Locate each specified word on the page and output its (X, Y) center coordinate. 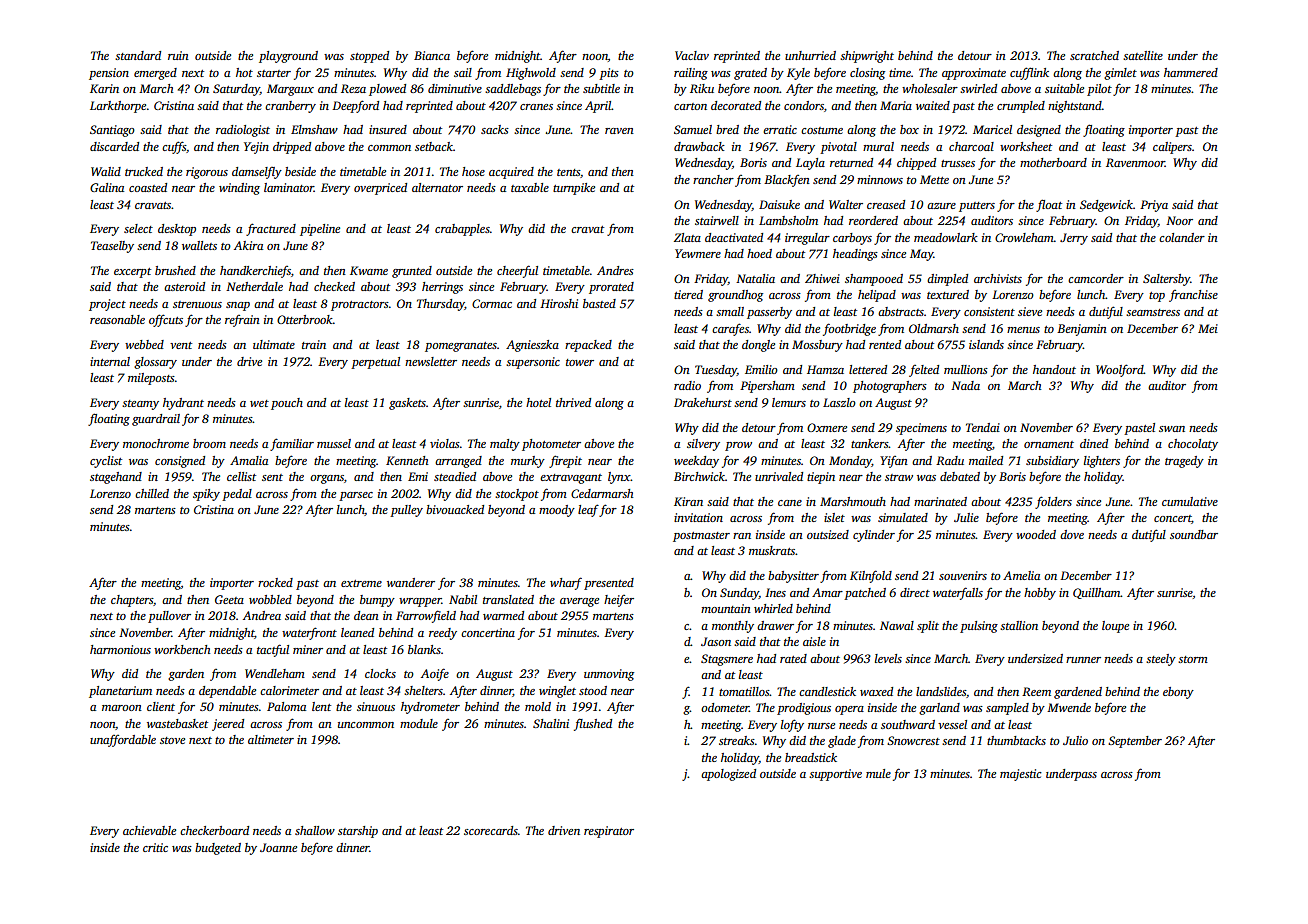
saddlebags (513, 90)
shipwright (867, 57)
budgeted (218, 849)
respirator (609, 832)
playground (288, 57)
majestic (1021, 775)
